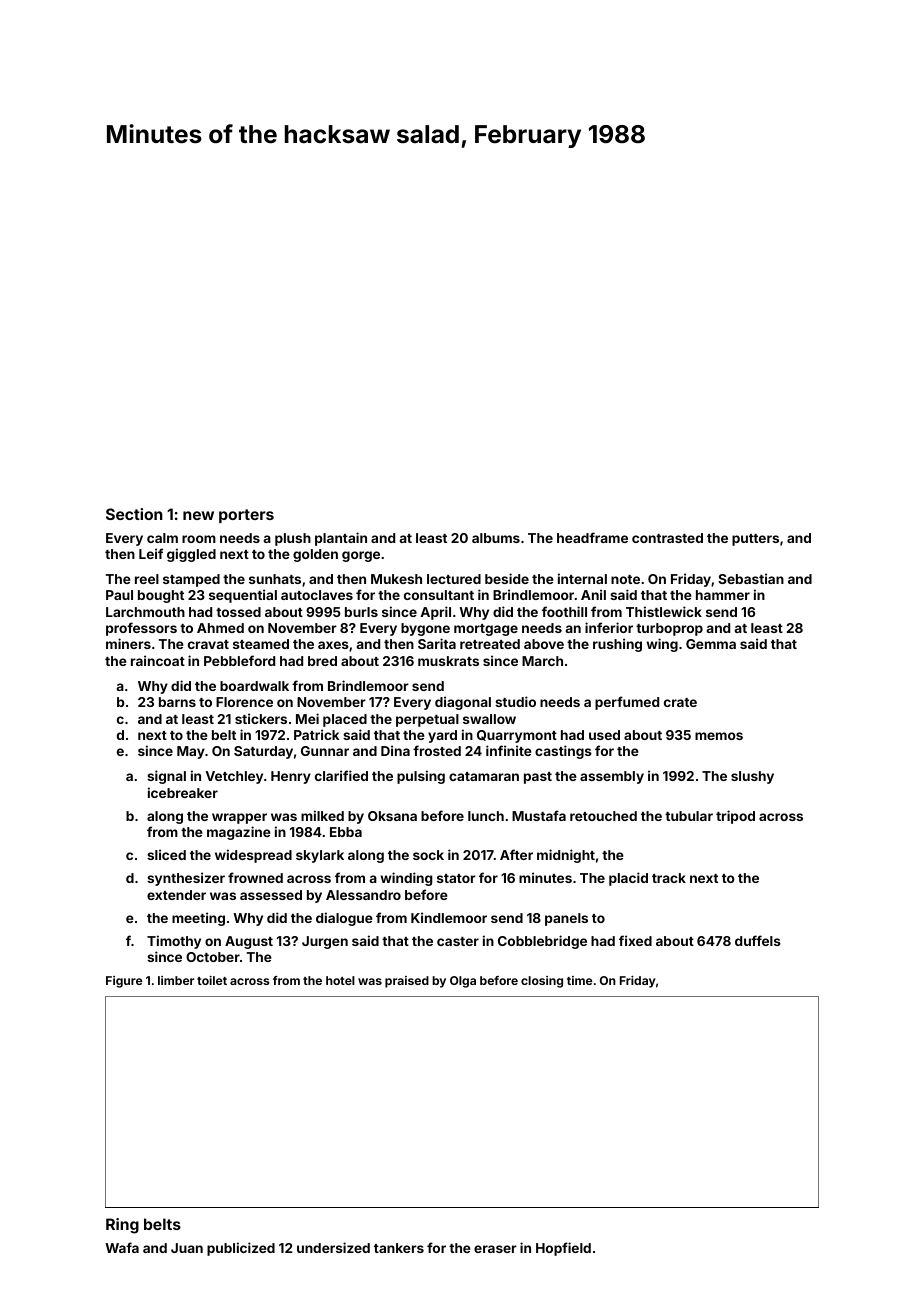 The image size is (924, 1308). Describe the element at coordinates (542, 942) in the image. I see `Cobblebridge` at that location.
